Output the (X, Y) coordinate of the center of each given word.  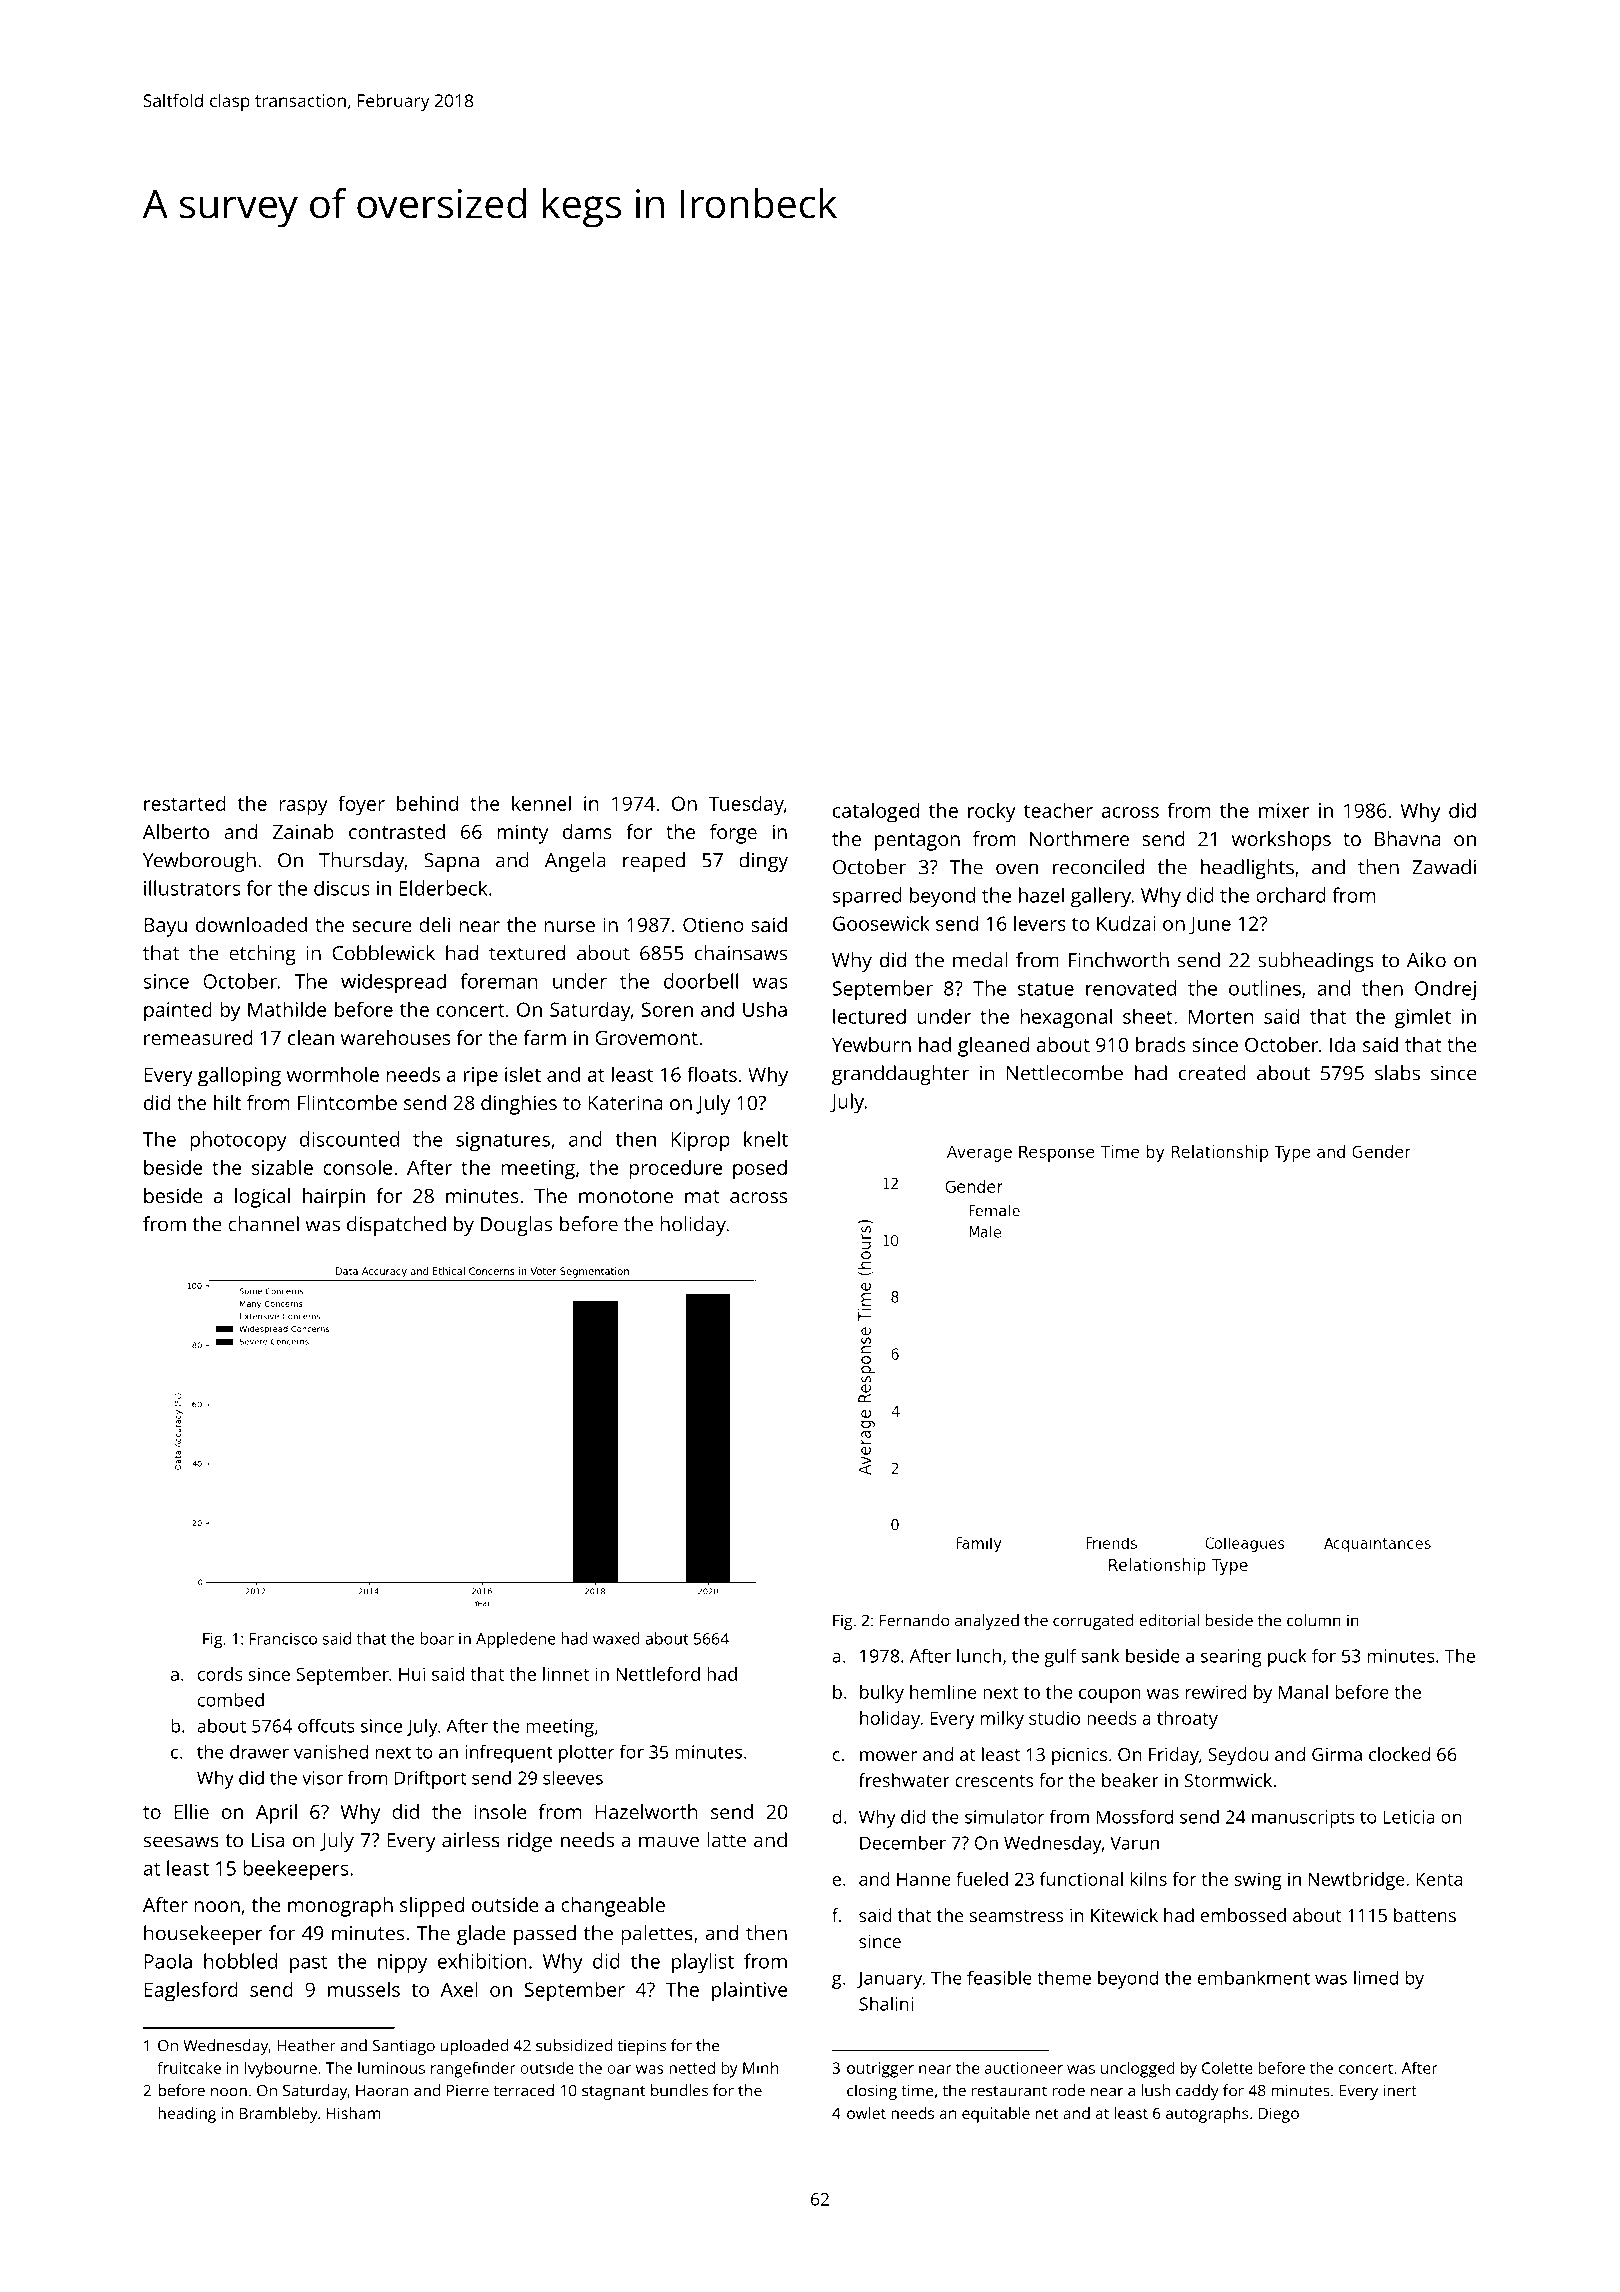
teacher (1058, 810)
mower (888, 1756)
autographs (1207, 2115)
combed (231, 1699)
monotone (626, 1196)
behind (427, 803)
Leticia (1409, 1817)
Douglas (516, 1226)
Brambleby (279, 2115)
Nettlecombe (1065, 1073)
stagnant (613, 2093)
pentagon (917, 842)
